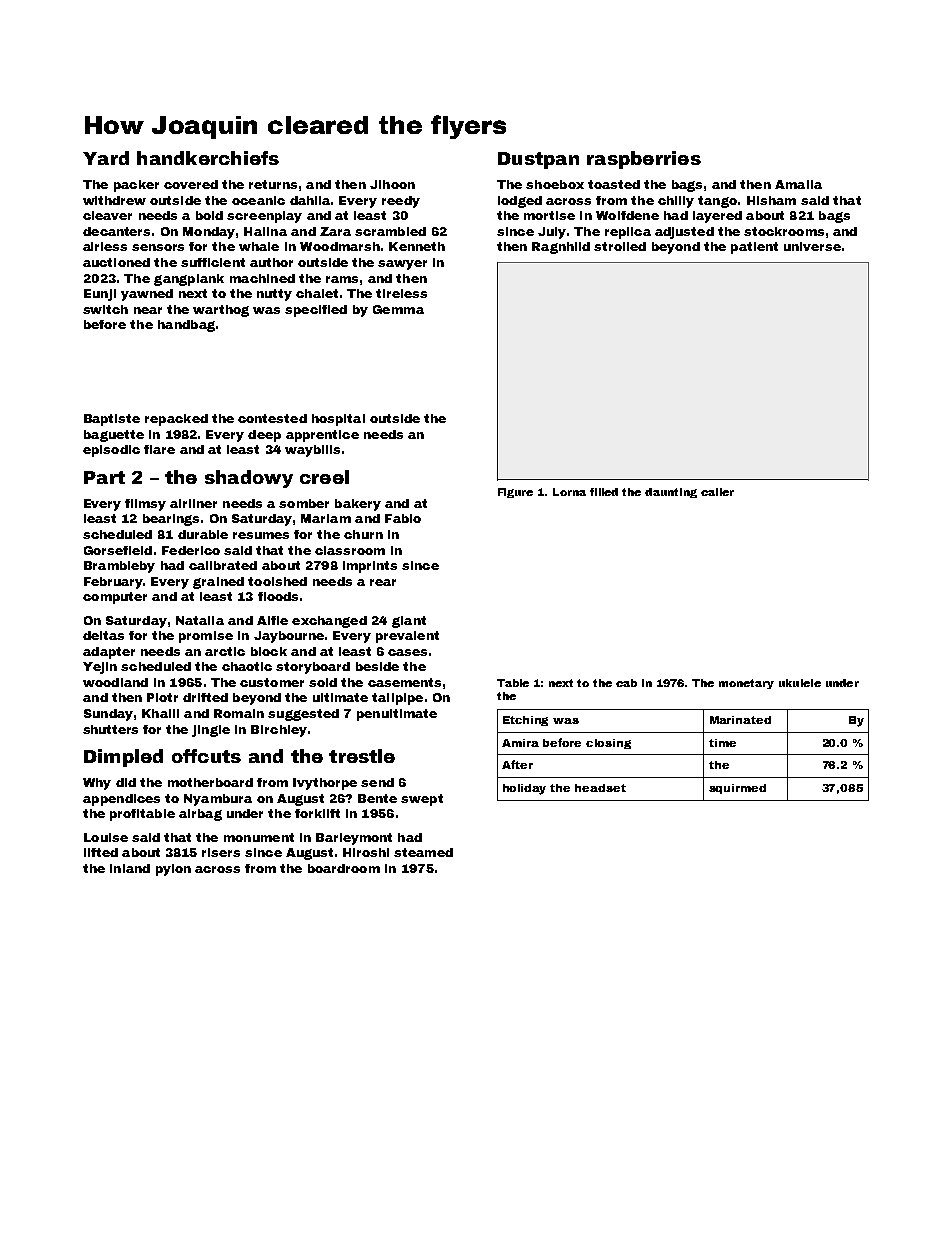 Image resolution: width=952 pixels, height=1233 pixels. Describe the element at coordinates (310, 200) in the page. I see `dahlia` at that location.
